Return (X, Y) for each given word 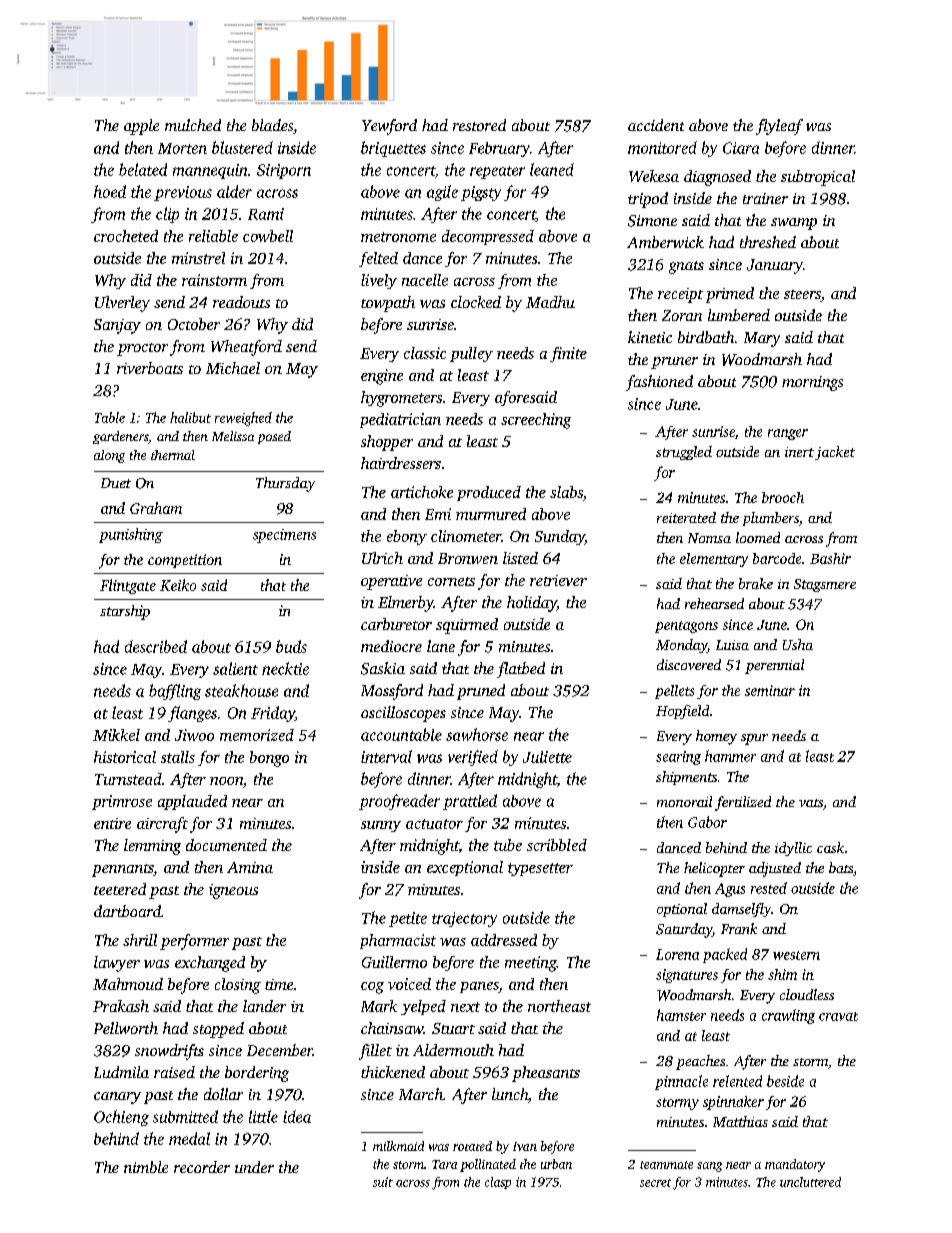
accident (656, 125)
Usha (798, 644)
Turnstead (128, 779)
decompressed (488, 237)
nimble (146, 1167)
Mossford (392, 692)
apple (141, 127)
